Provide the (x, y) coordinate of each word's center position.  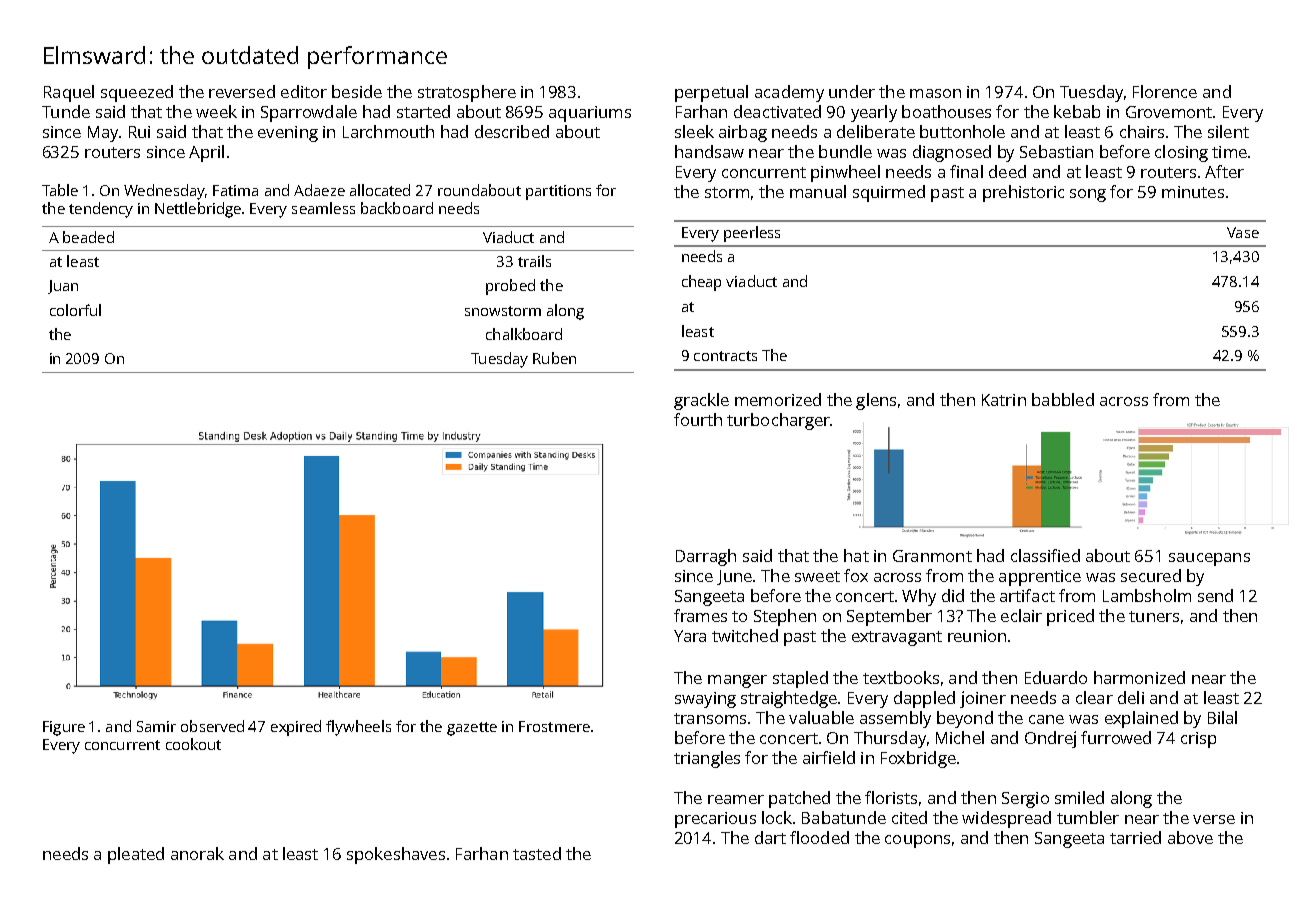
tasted (537, 853)
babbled (1063, 399)
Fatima (235, 190)
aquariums (590, 114)
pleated (136, 855)
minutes (1193, 192)
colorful (75, 310)
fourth (698, 419)
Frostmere (554, 726)
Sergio (1025, 800)
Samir (156, 726)
